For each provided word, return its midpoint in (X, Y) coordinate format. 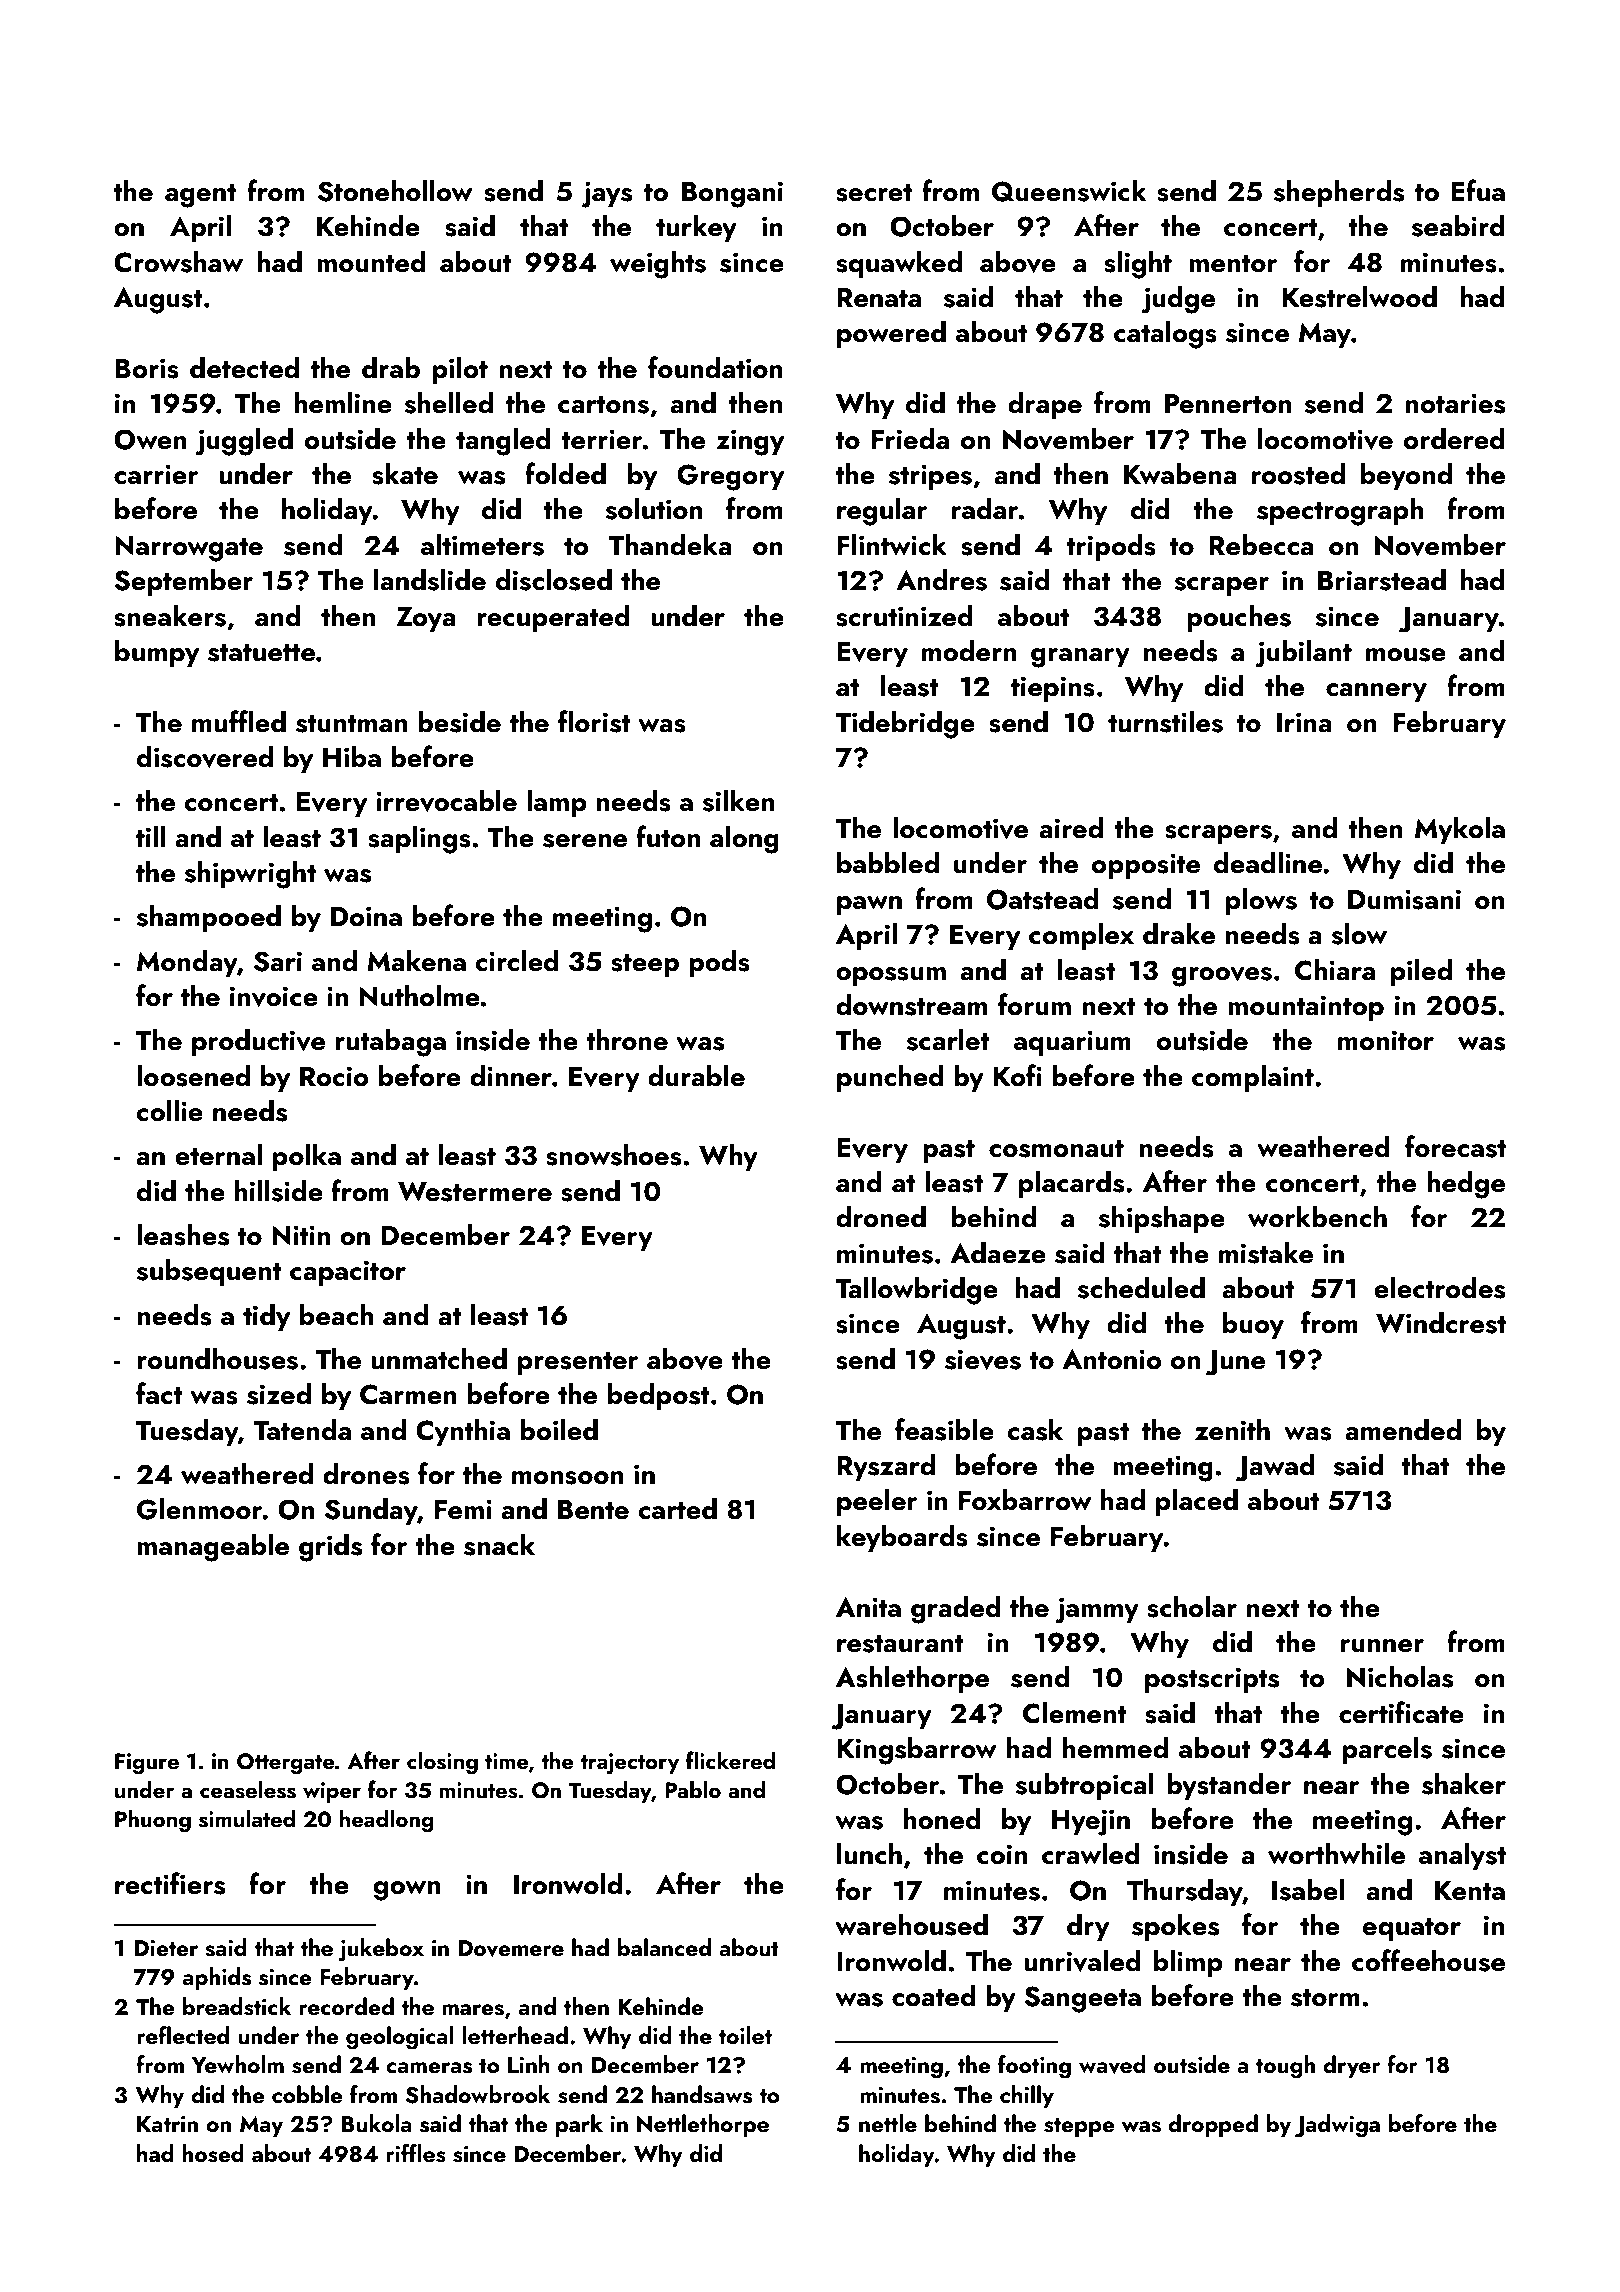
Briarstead (1382, 579)
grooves (1222, 977)
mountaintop (1306, 1008)
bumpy (157, 653)
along (744, 839)
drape (1045, 405)
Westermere (475, 1191)
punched (890, 1078)
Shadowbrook (478, 2094)
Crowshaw (178, 261)
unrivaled (1082, 1960)
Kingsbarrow (917, 1750)
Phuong (153, 1821)
